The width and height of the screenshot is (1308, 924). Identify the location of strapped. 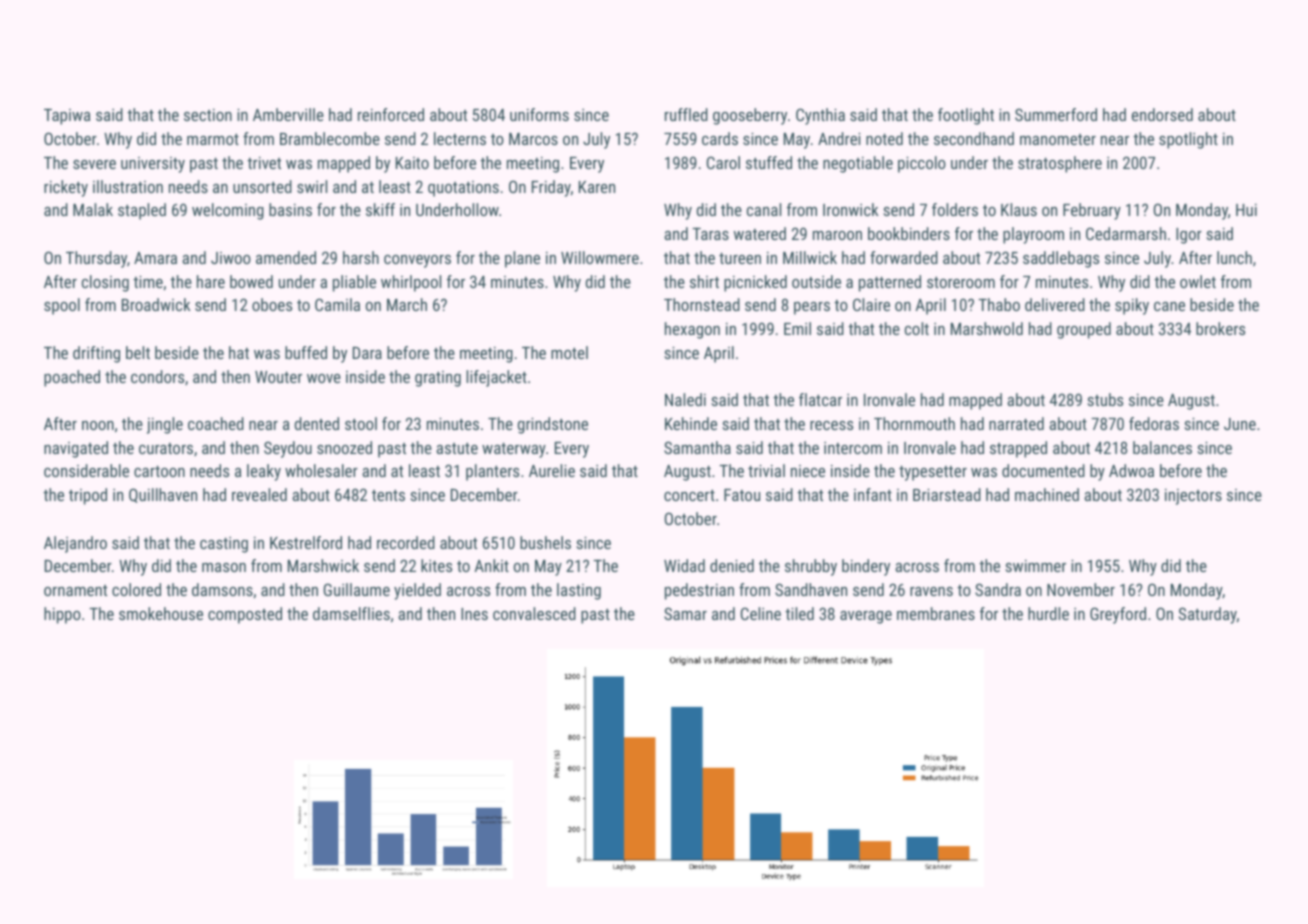
(1018, 449).
